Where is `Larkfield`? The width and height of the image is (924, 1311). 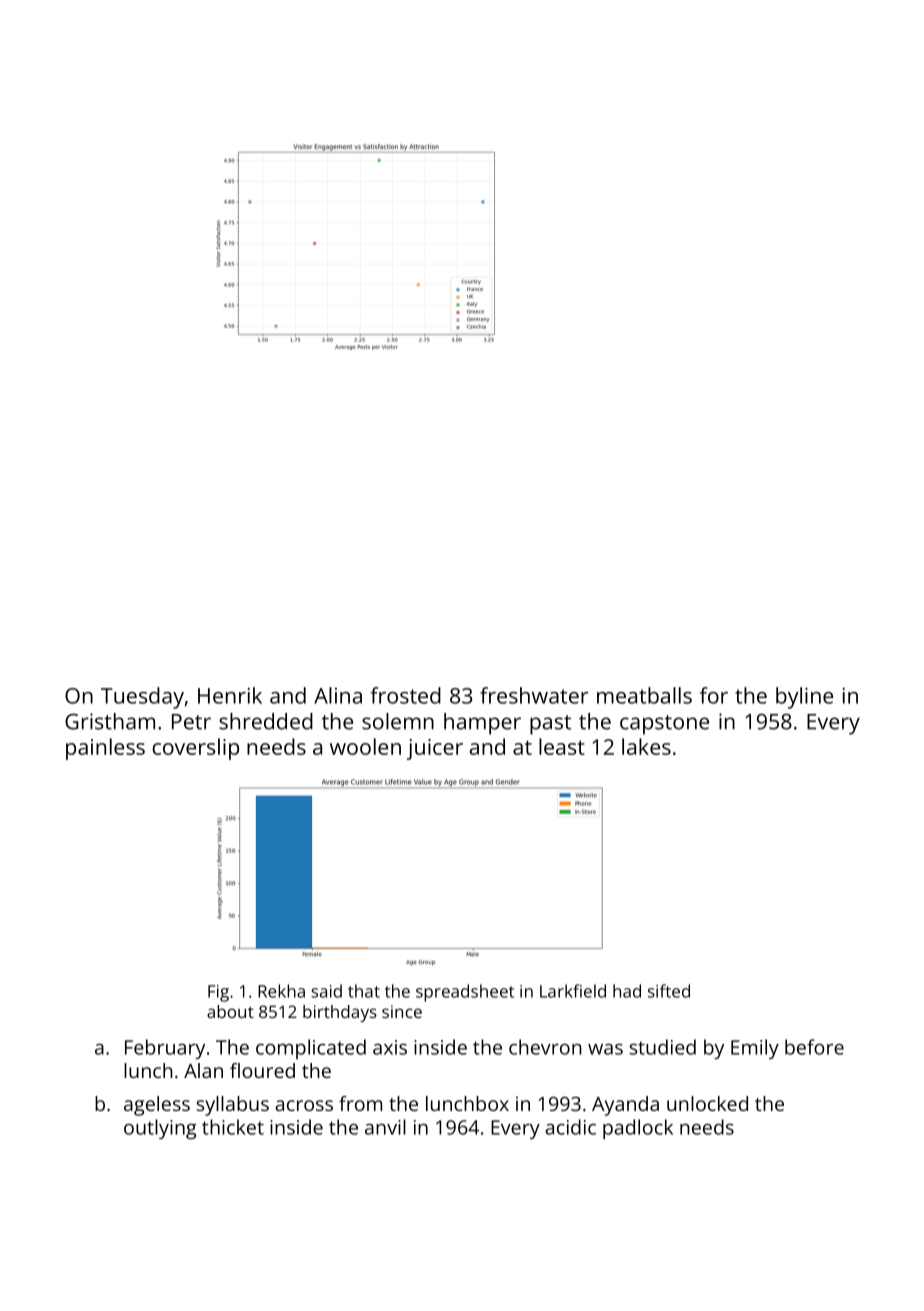 Larkfield is located at coordinates (573, 991).
